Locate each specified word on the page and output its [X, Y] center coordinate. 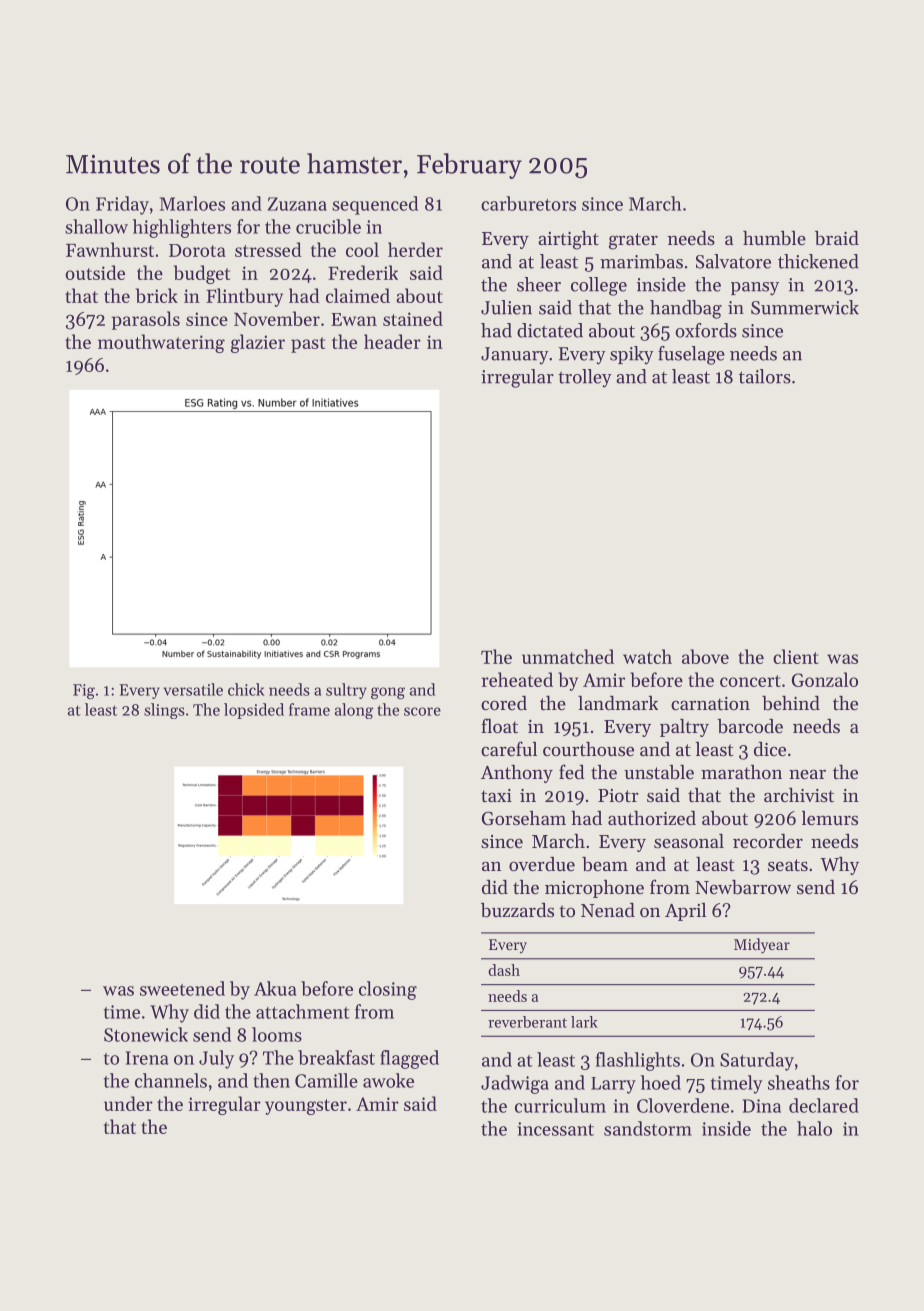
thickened [818, 261]
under [128, 1103]
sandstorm [648, 1128]
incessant [555, 1129]
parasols [146, 320]
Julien [506, 307]
